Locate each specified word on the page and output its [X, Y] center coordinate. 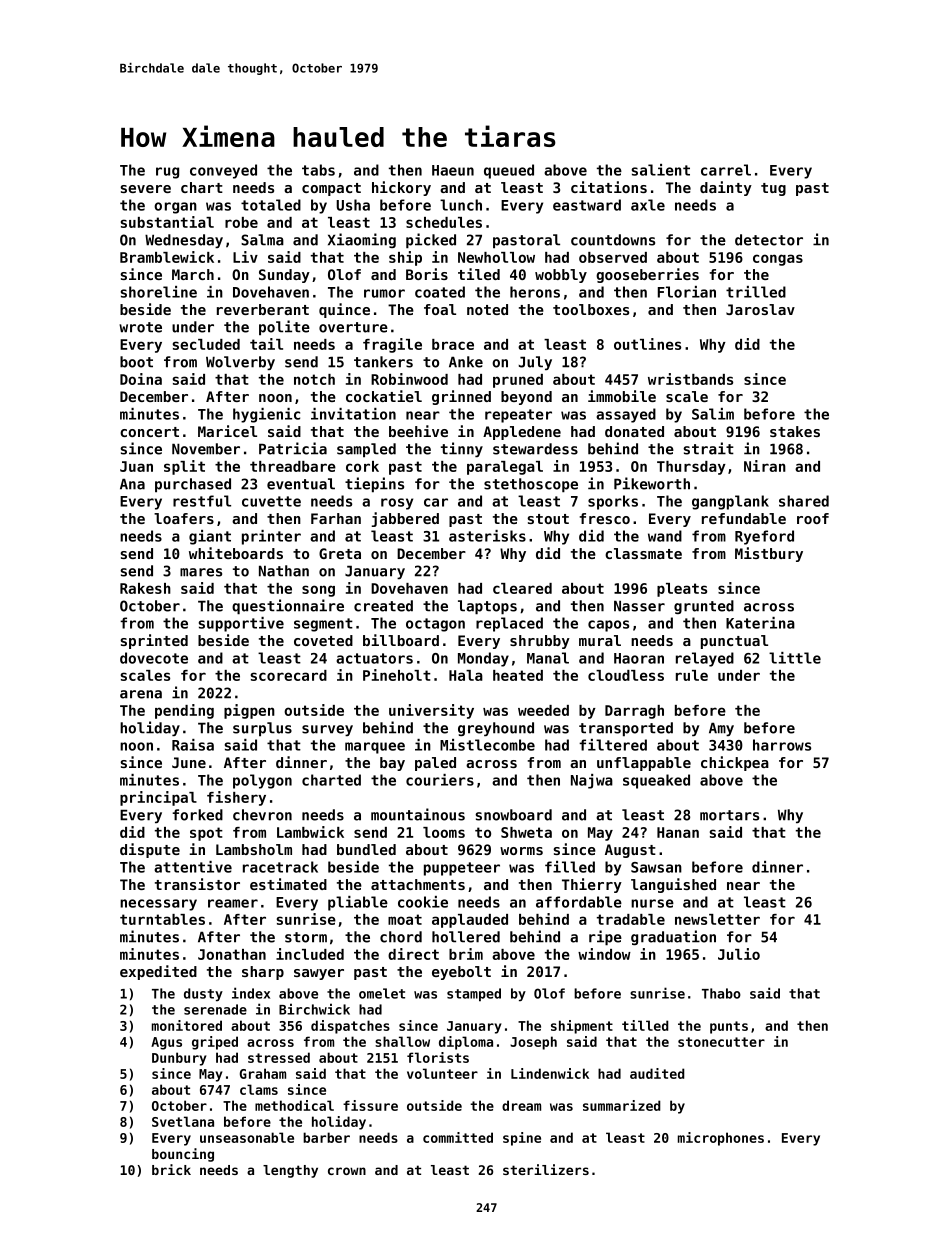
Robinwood [409, 379]
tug [773, 189]
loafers [184, 518]
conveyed [223, 171]
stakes [795, 431]
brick [171, 1169]
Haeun [453, 170]
